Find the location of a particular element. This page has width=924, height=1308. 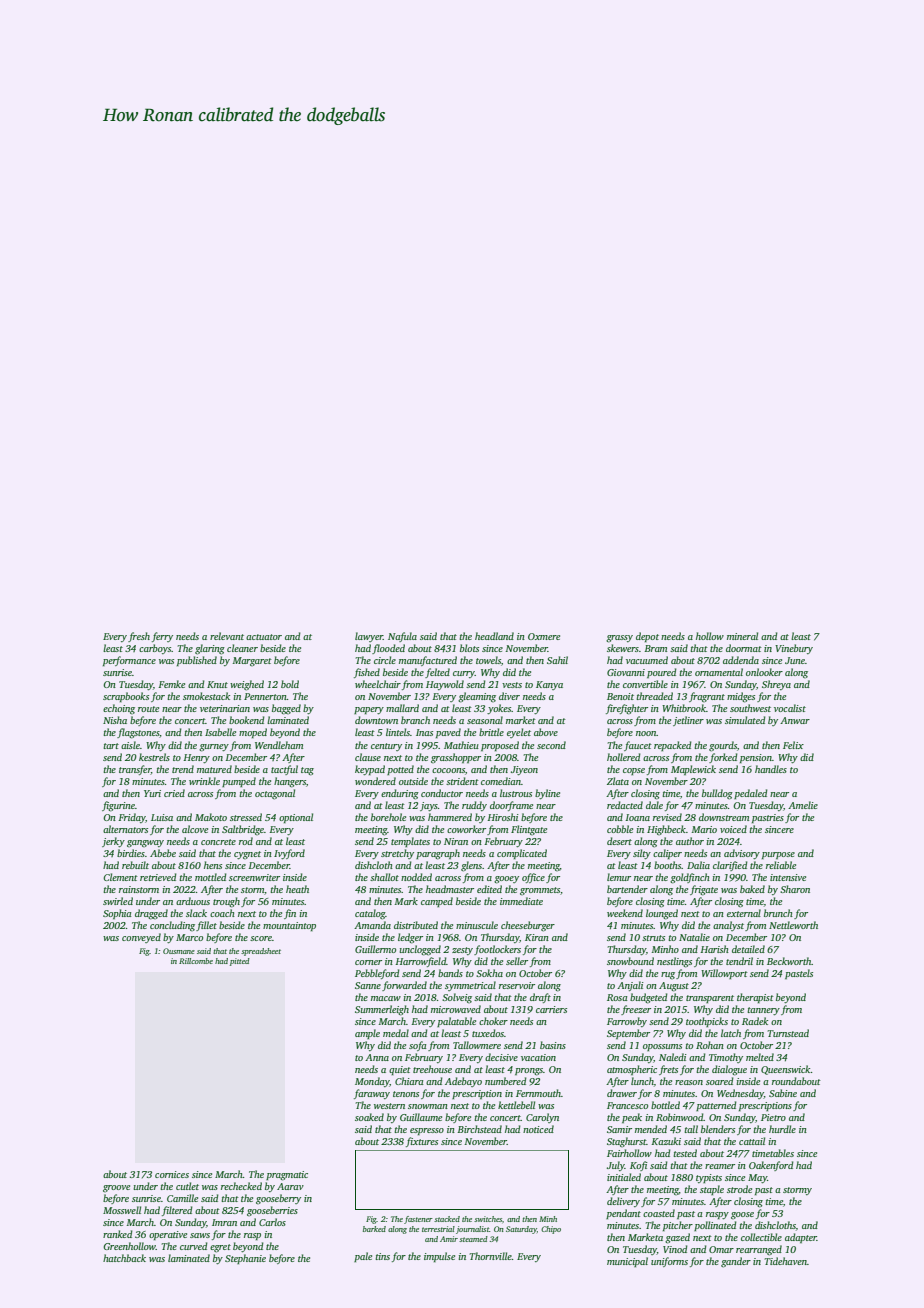

cornices is located at coordinates (172, 1174).
